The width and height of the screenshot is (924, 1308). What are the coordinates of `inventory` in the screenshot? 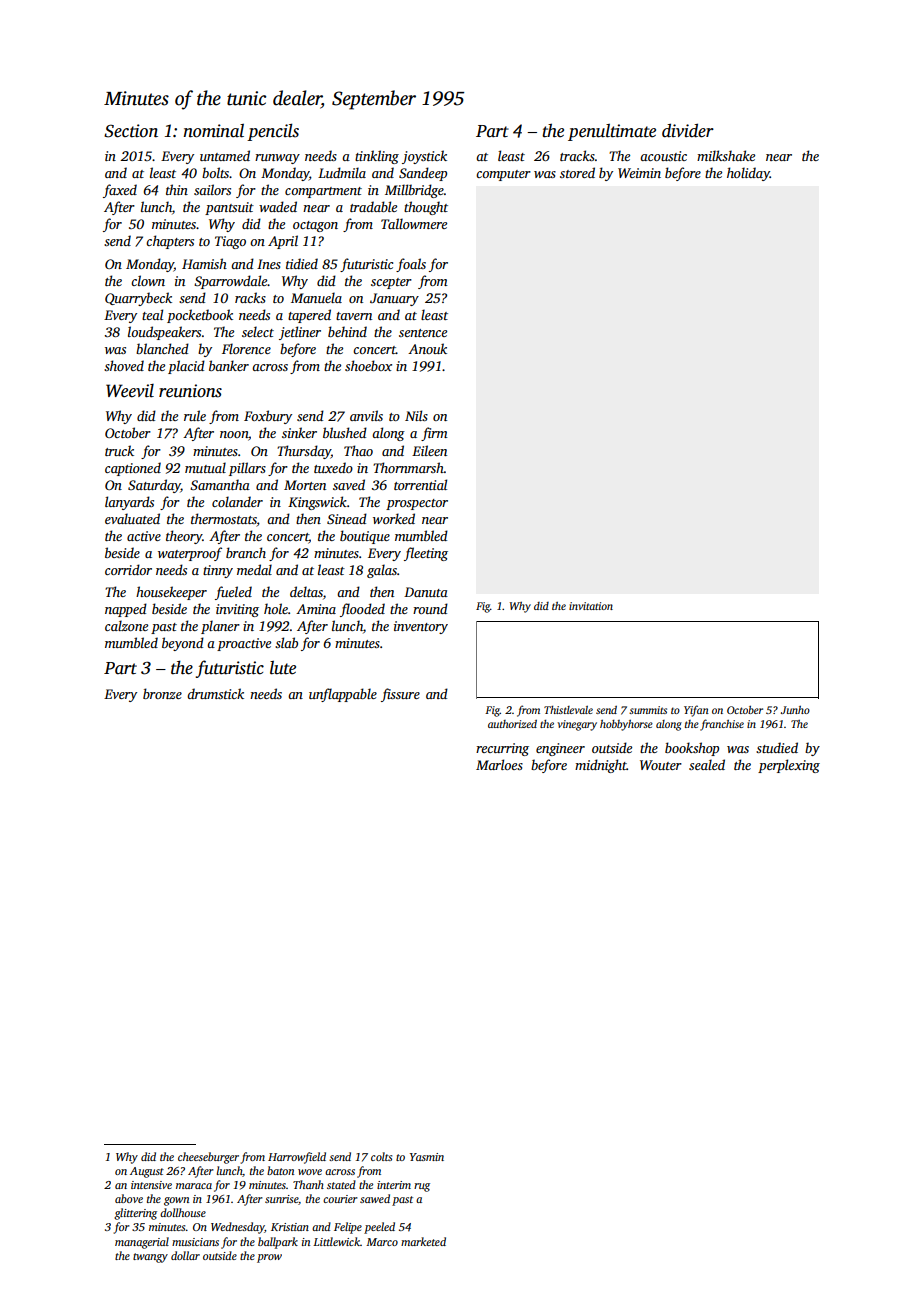 It's located at (421, 627).
